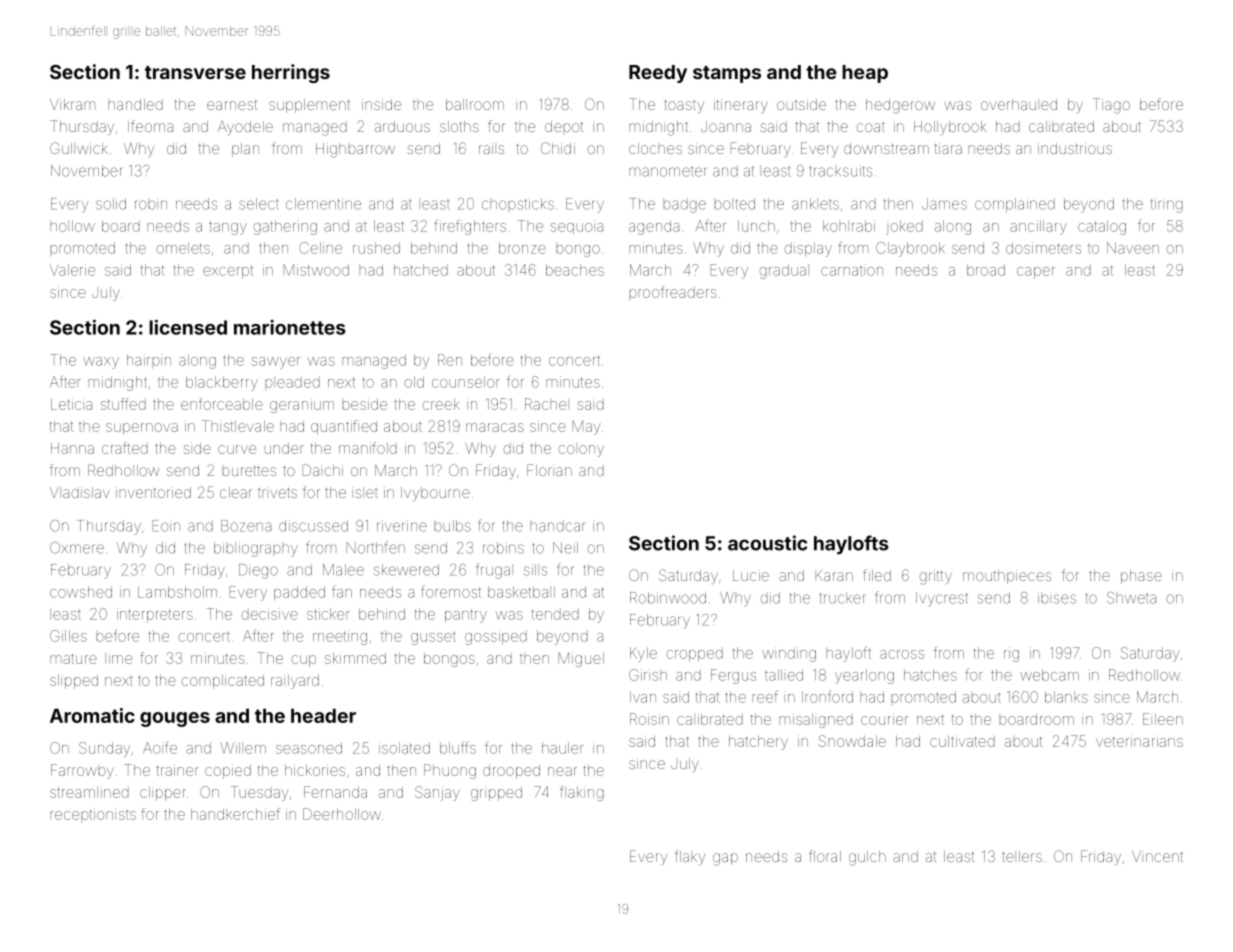  Describe the element at coordinates (1038, 227) in the document. I see `ancillary` at that location.
